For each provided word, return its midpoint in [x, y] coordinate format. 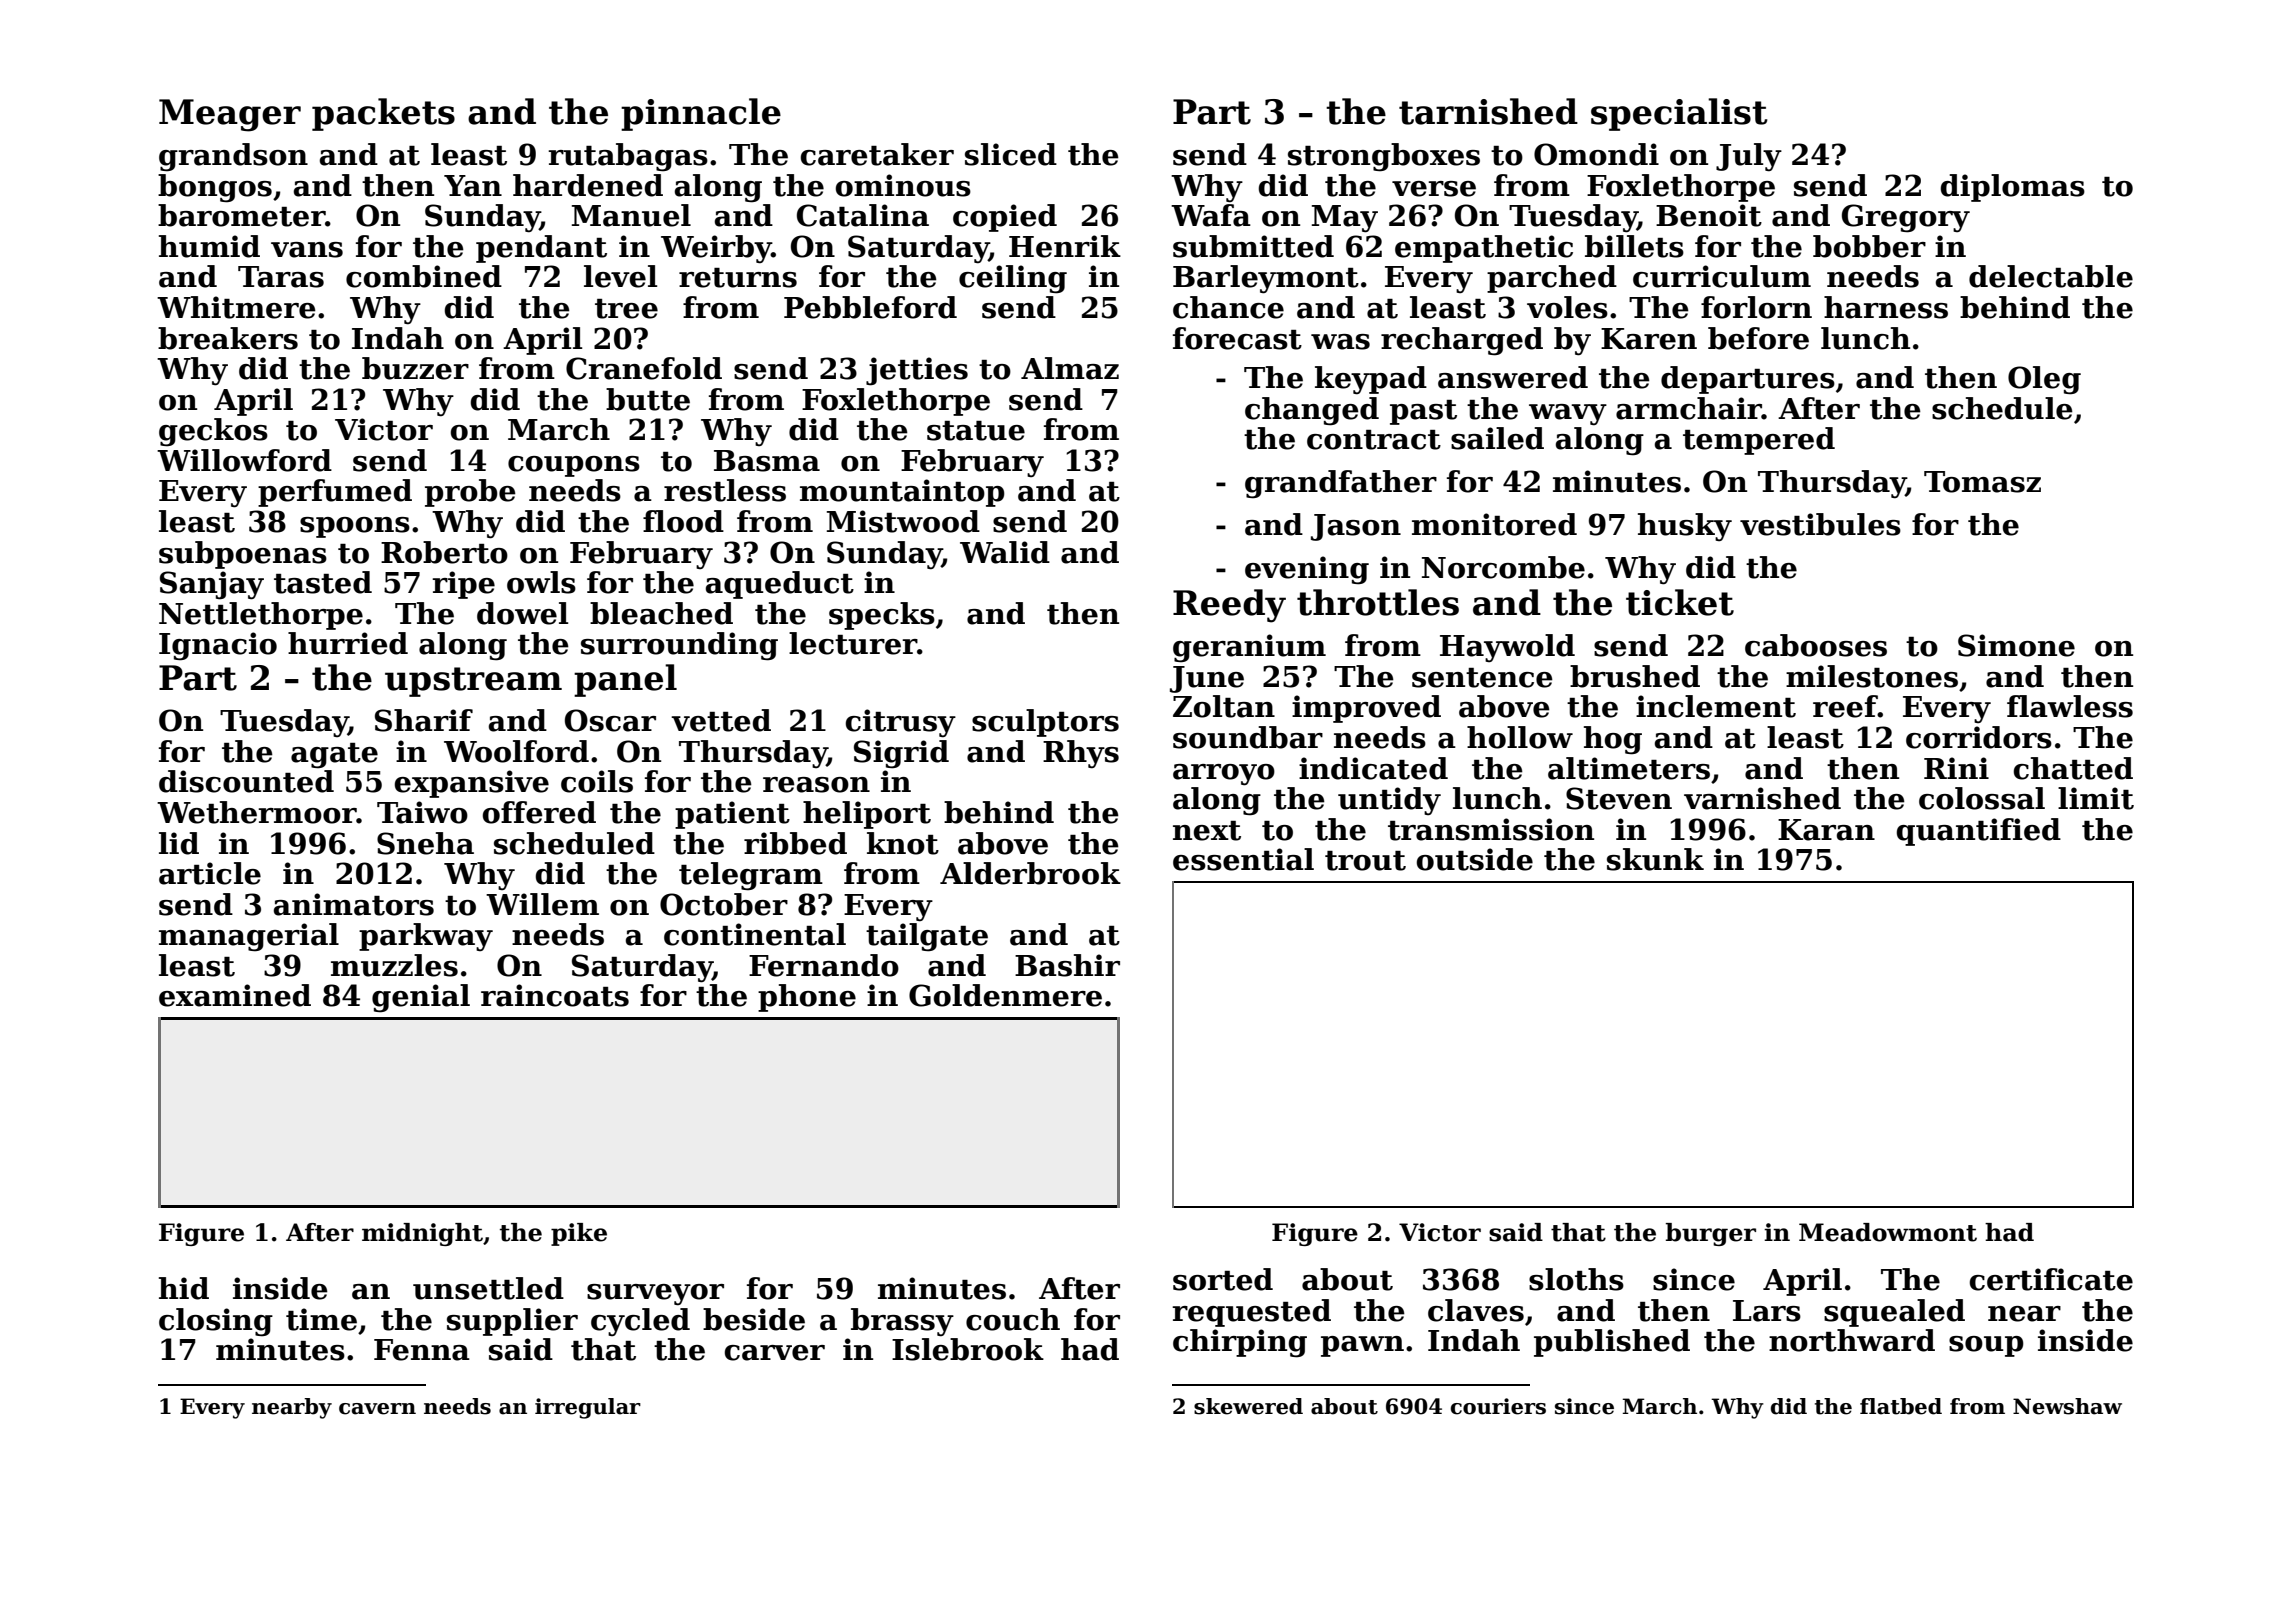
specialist [1679, 114]
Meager [230, 115]
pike [579, 1234]
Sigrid [901, 754]
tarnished [1488, 111]
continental [755, 934]
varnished [1762, 798]
